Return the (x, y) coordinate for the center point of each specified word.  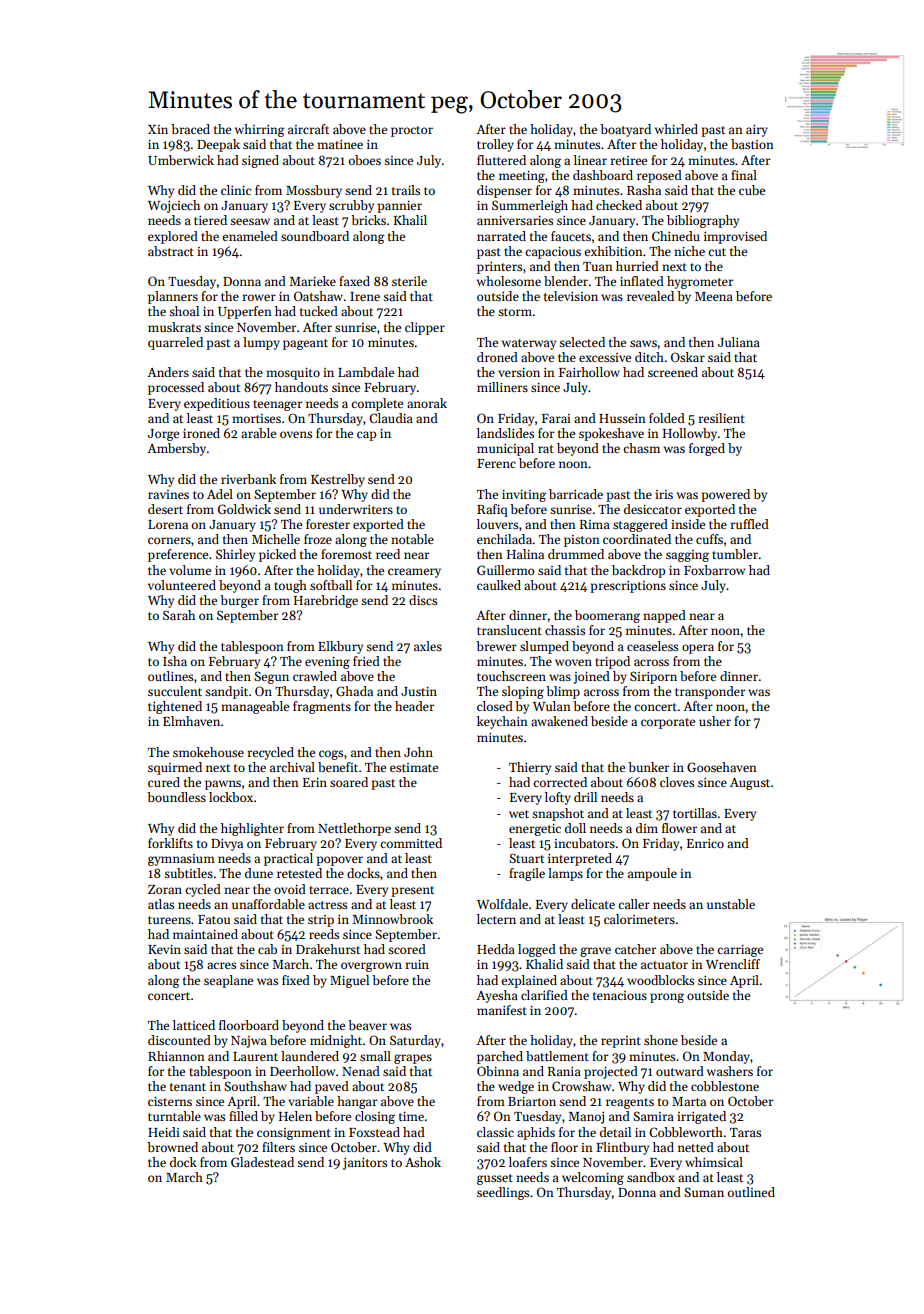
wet (519, 814)
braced (190, 129)
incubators (584, 843)
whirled (676, 129)
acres (221, 965)
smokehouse (208, 752)
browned (172, 1147)
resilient (722, 418)
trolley (495, 145)
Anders (168, 372)
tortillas (695, 813)
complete (377, 404)
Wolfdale (502, 904)
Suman (704, 1192)
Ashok (423, 1162)
